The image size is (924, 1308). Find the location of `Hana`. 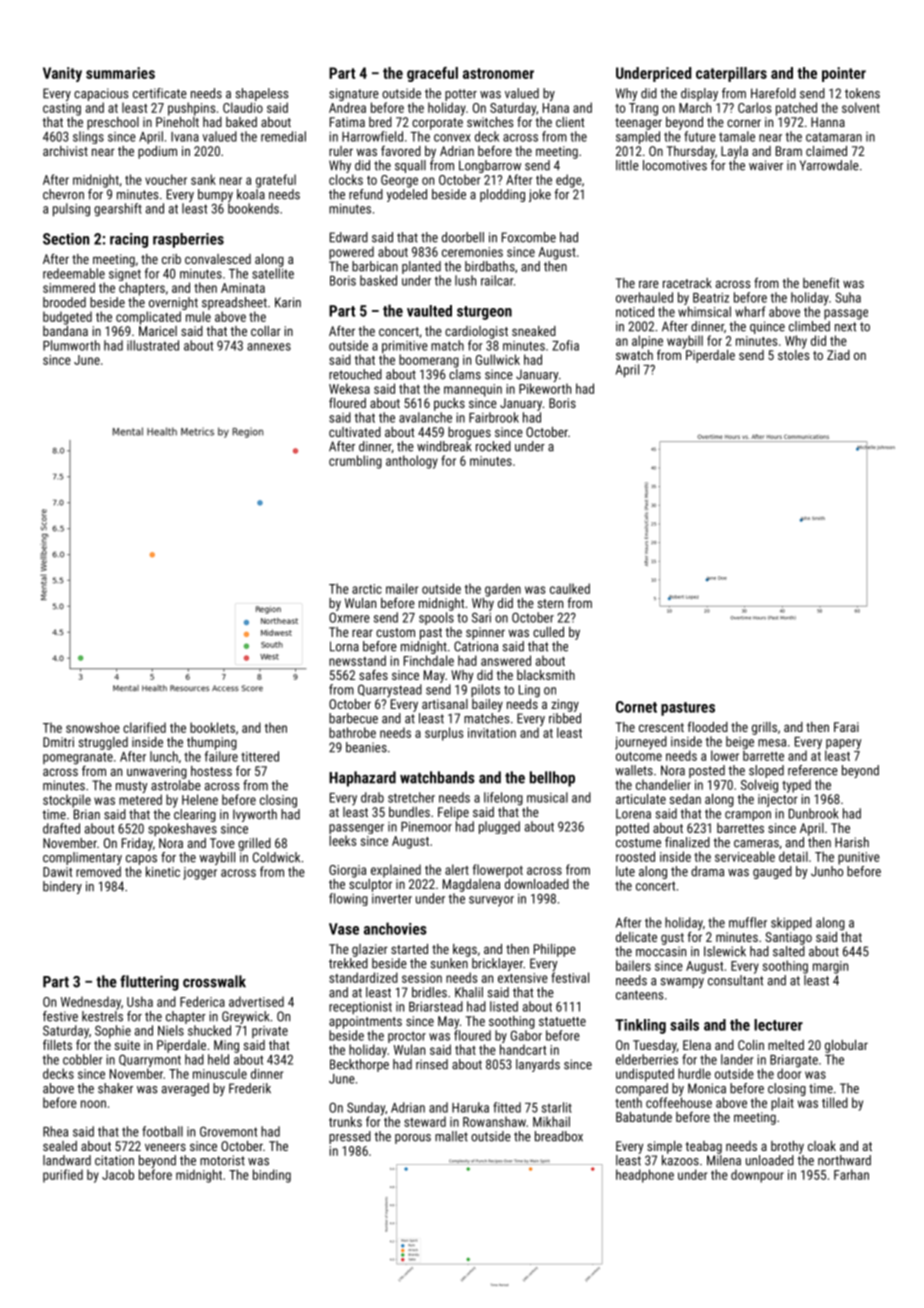

Hana is located at coordinates (556, 108).
